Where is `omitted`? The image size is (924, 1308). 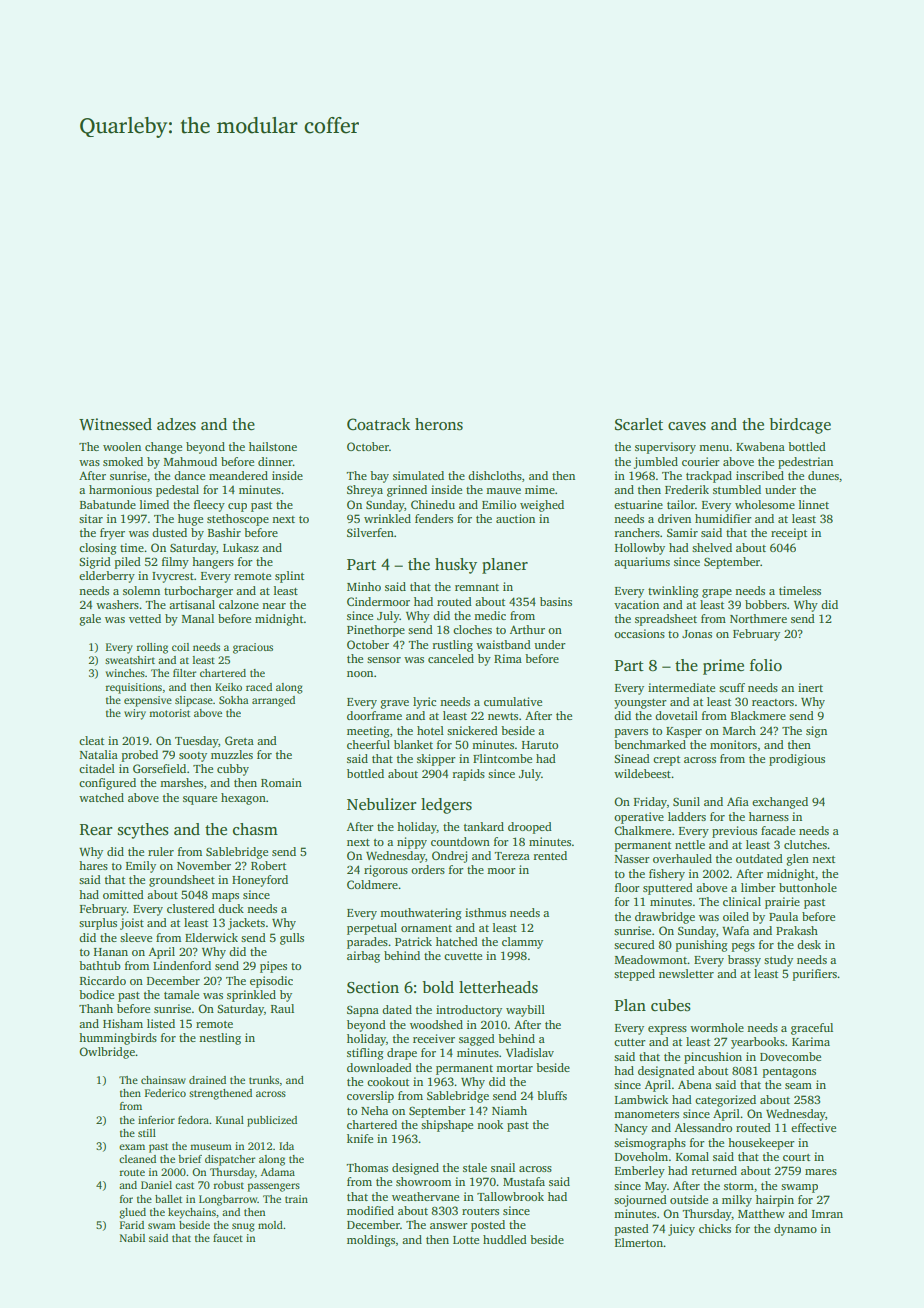 omitted is located at coordinates (123, 894).
